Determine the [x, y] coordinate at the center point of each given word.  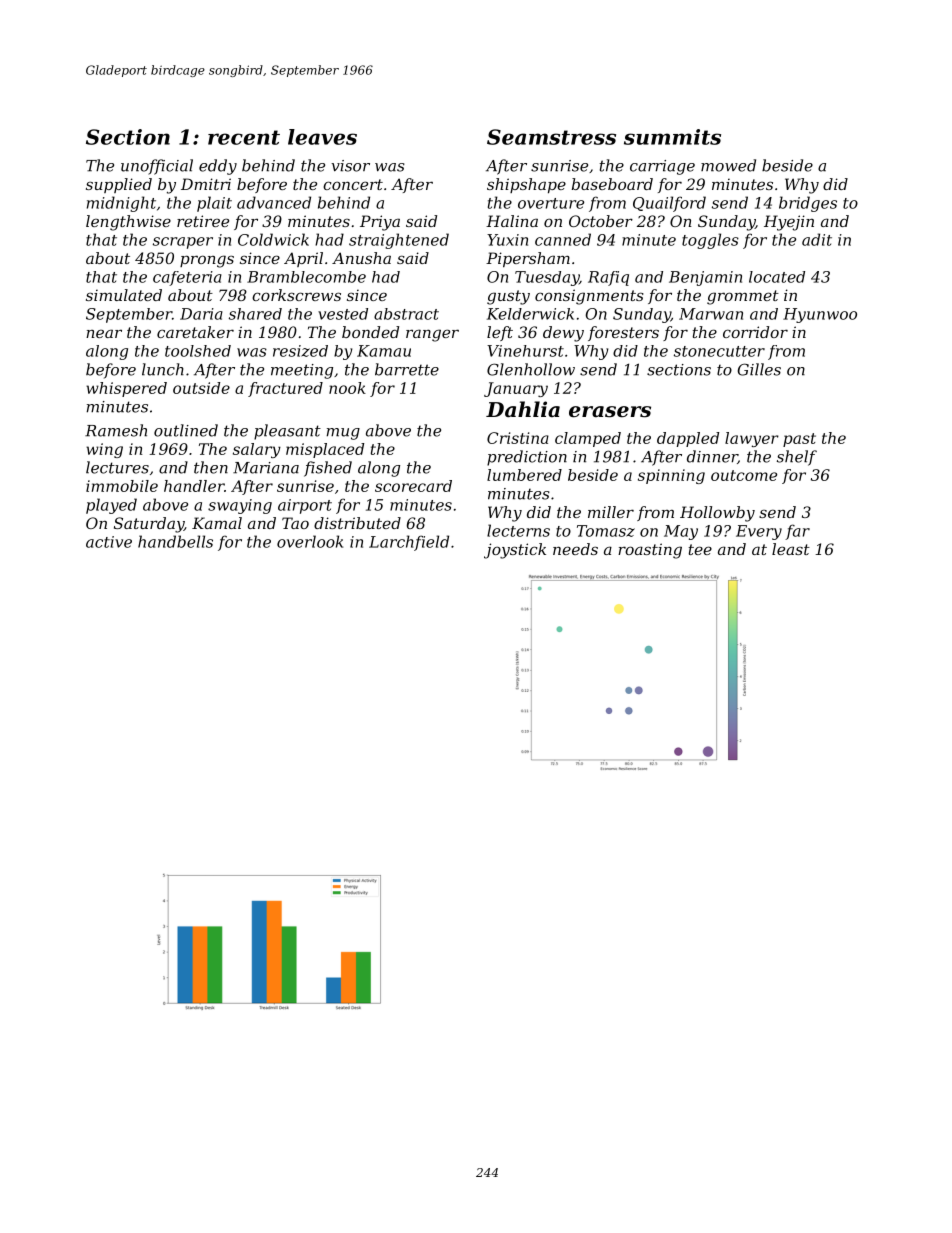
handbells [175, 541]
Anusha [361, 258]
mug [343, 434]
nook [347, 388]
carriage [662, 167]
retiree [203, 221]
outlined [186, 430]
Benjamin [705, 278]
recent [244, 137]
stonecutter [719, 351]
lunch [163, 369]
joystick [515, 551]
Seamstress [551, 137]
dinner [712, 457]
